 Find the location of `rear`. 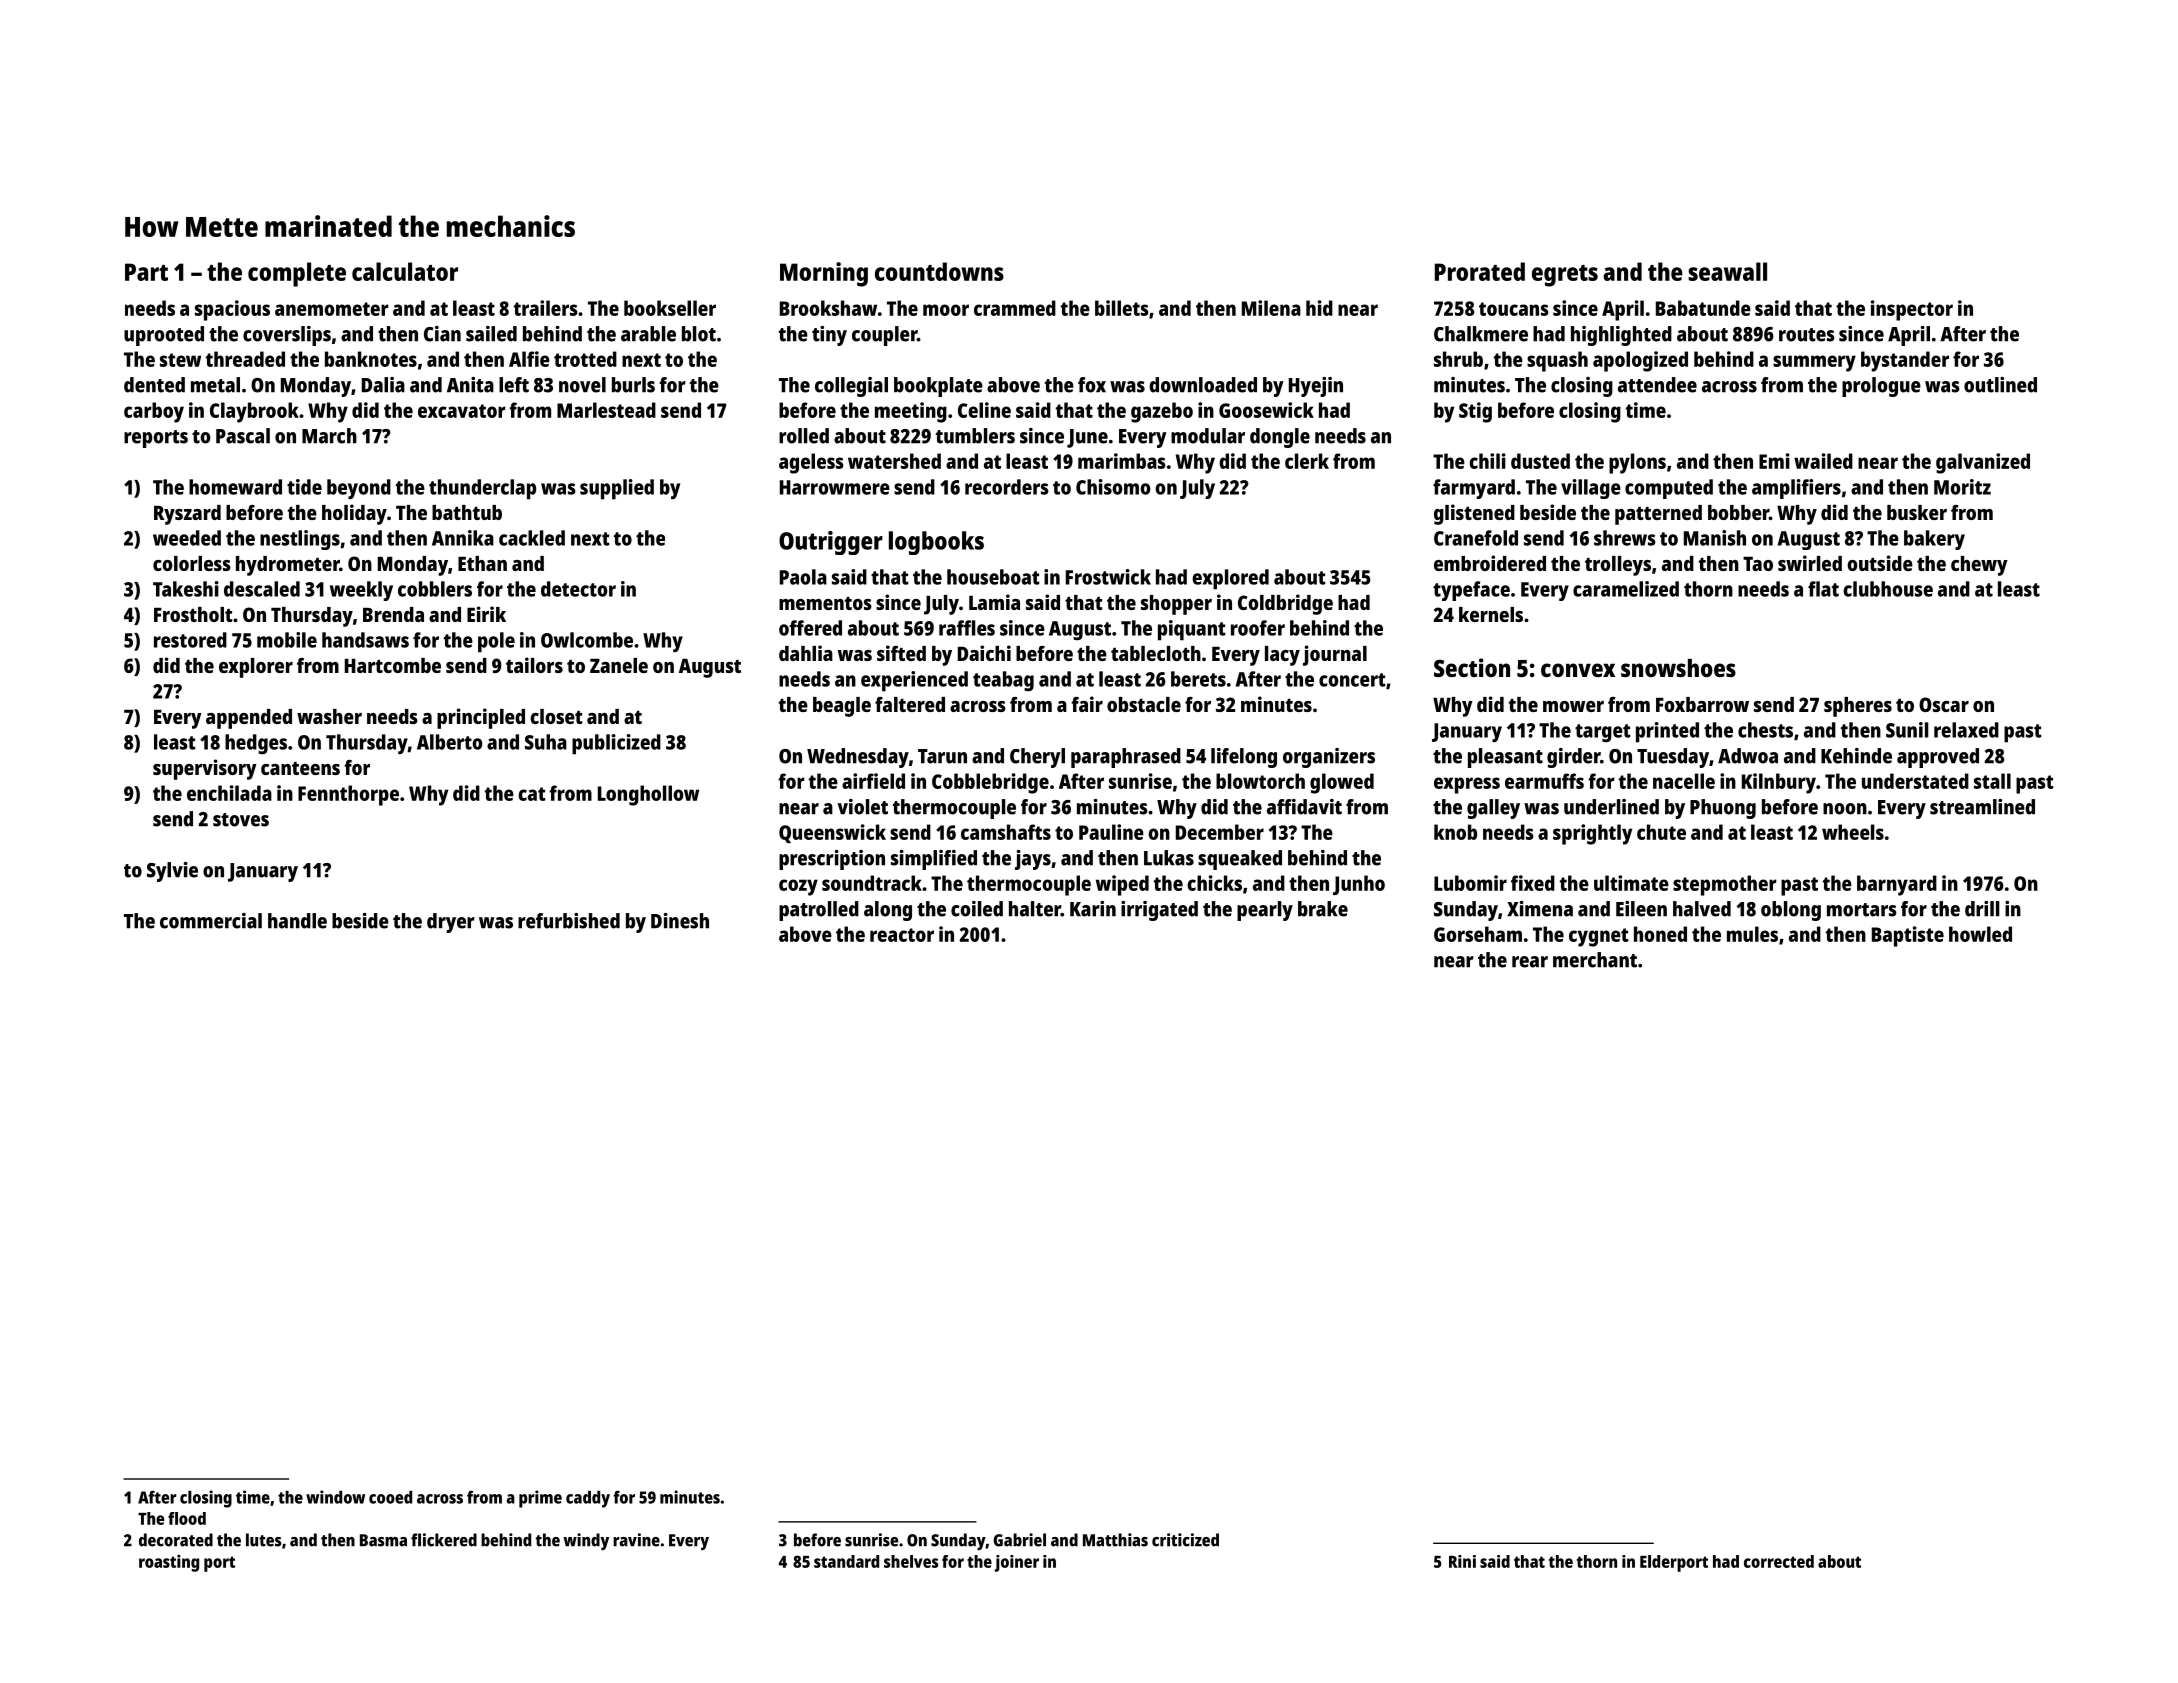

rear is located at coordinates (1530, 962).
